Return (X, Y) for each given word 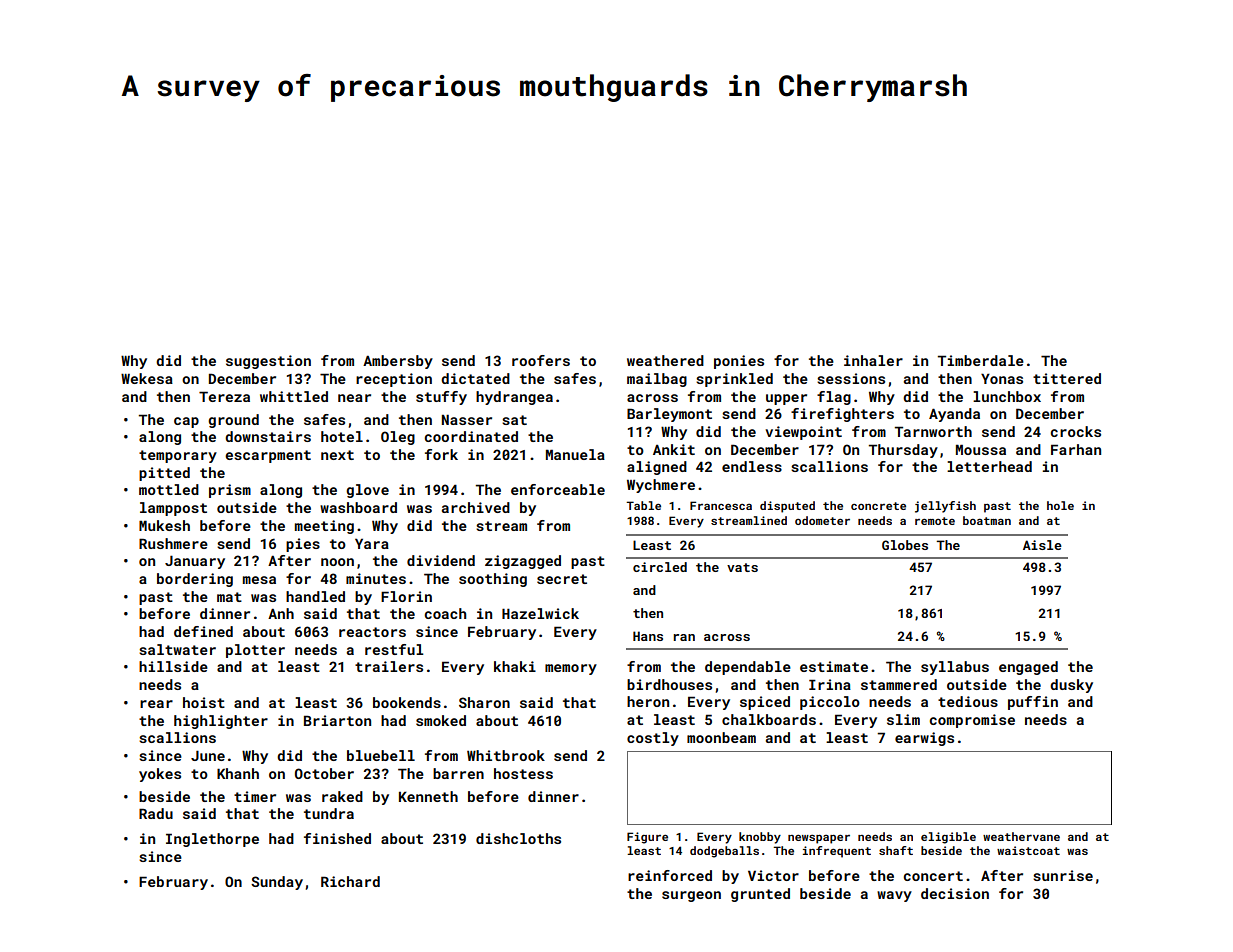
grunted (760, 895)
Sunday (277, 883)
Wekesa (147, 378)
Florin (406, 596)
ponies (739, 362)
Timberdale (981, 360)
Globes (905, 545)
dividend (441, 560)
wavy (894, 896)
